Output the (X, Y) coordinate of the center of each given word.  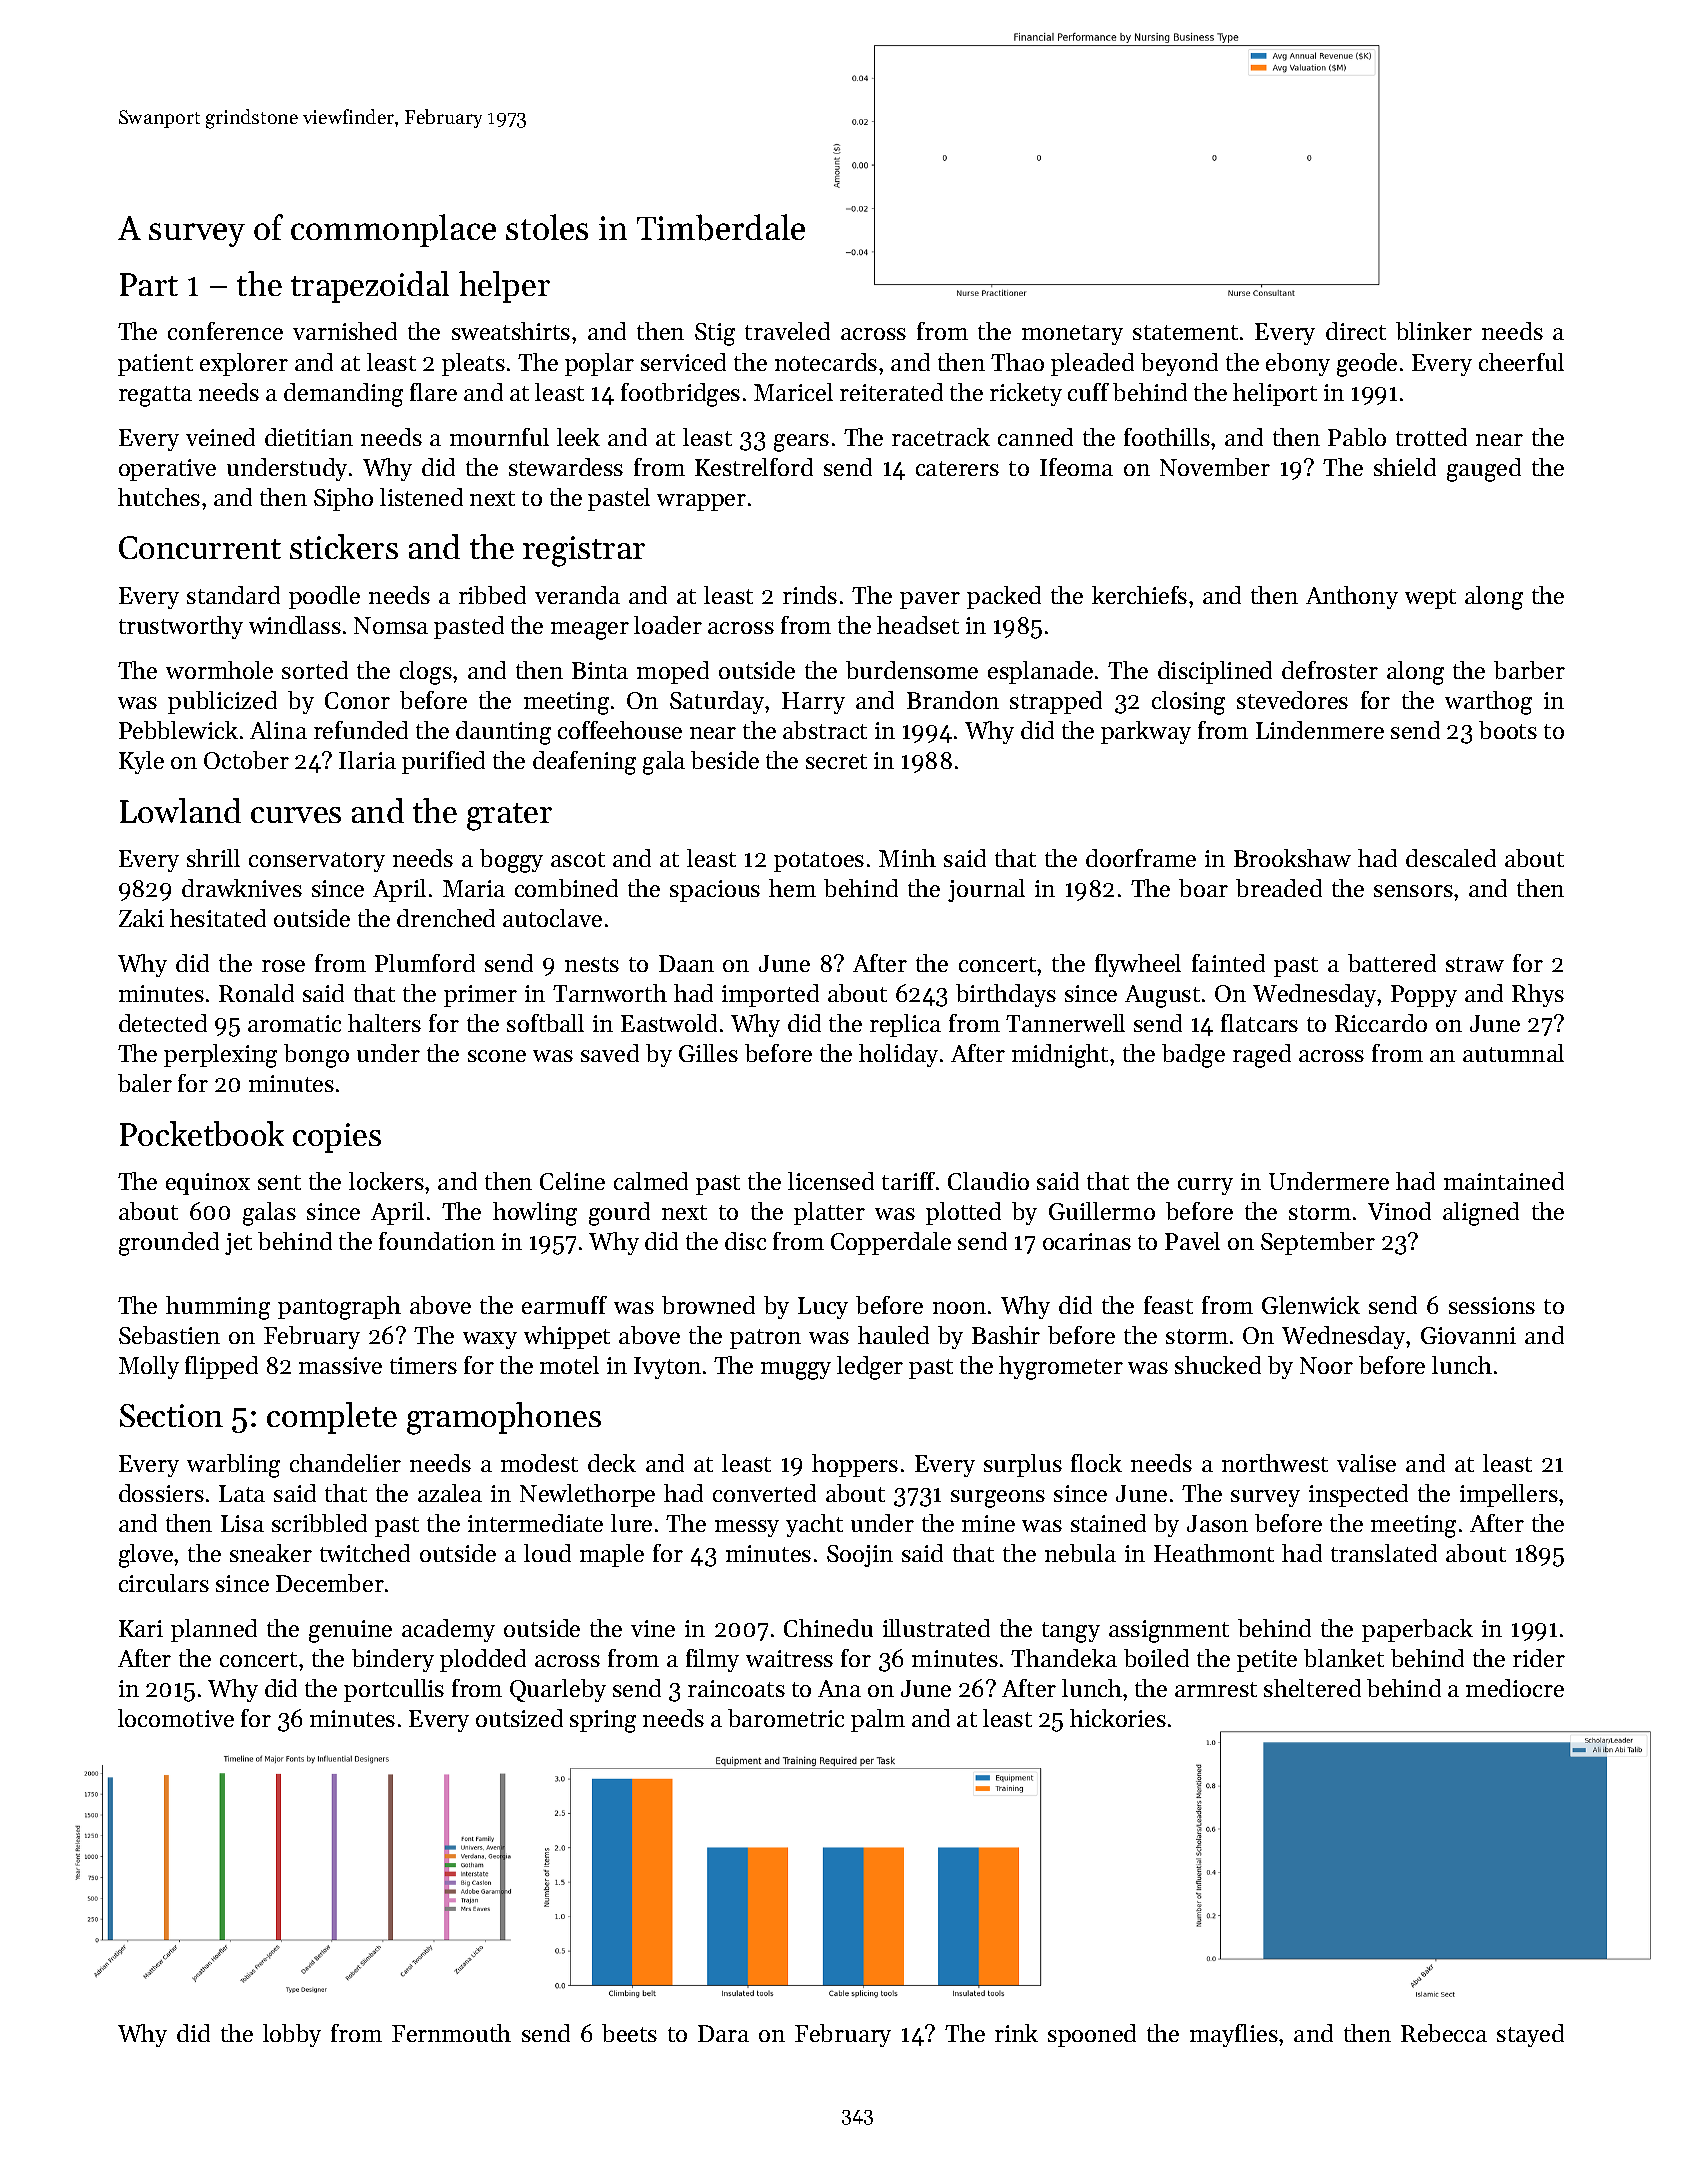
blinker (1434, 331)
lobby (292, 2035)
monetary (1072, 335)
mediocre (1515, 1688)
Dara (723, 2033)
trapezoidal (370, 287)
